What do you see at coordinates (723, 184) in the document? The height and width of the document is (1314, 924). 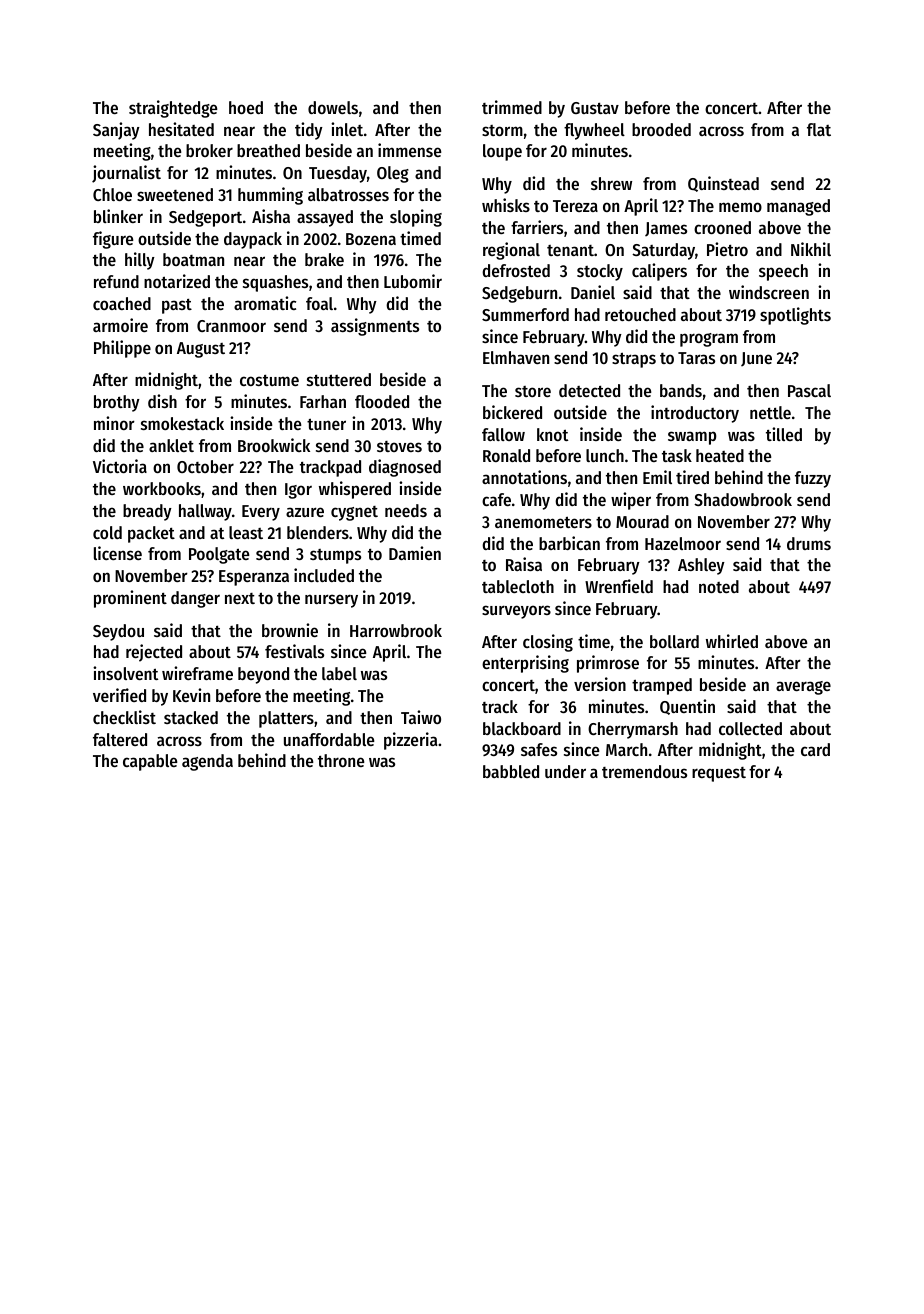 I see `Quinstead` at bounding box center [723, 184].
